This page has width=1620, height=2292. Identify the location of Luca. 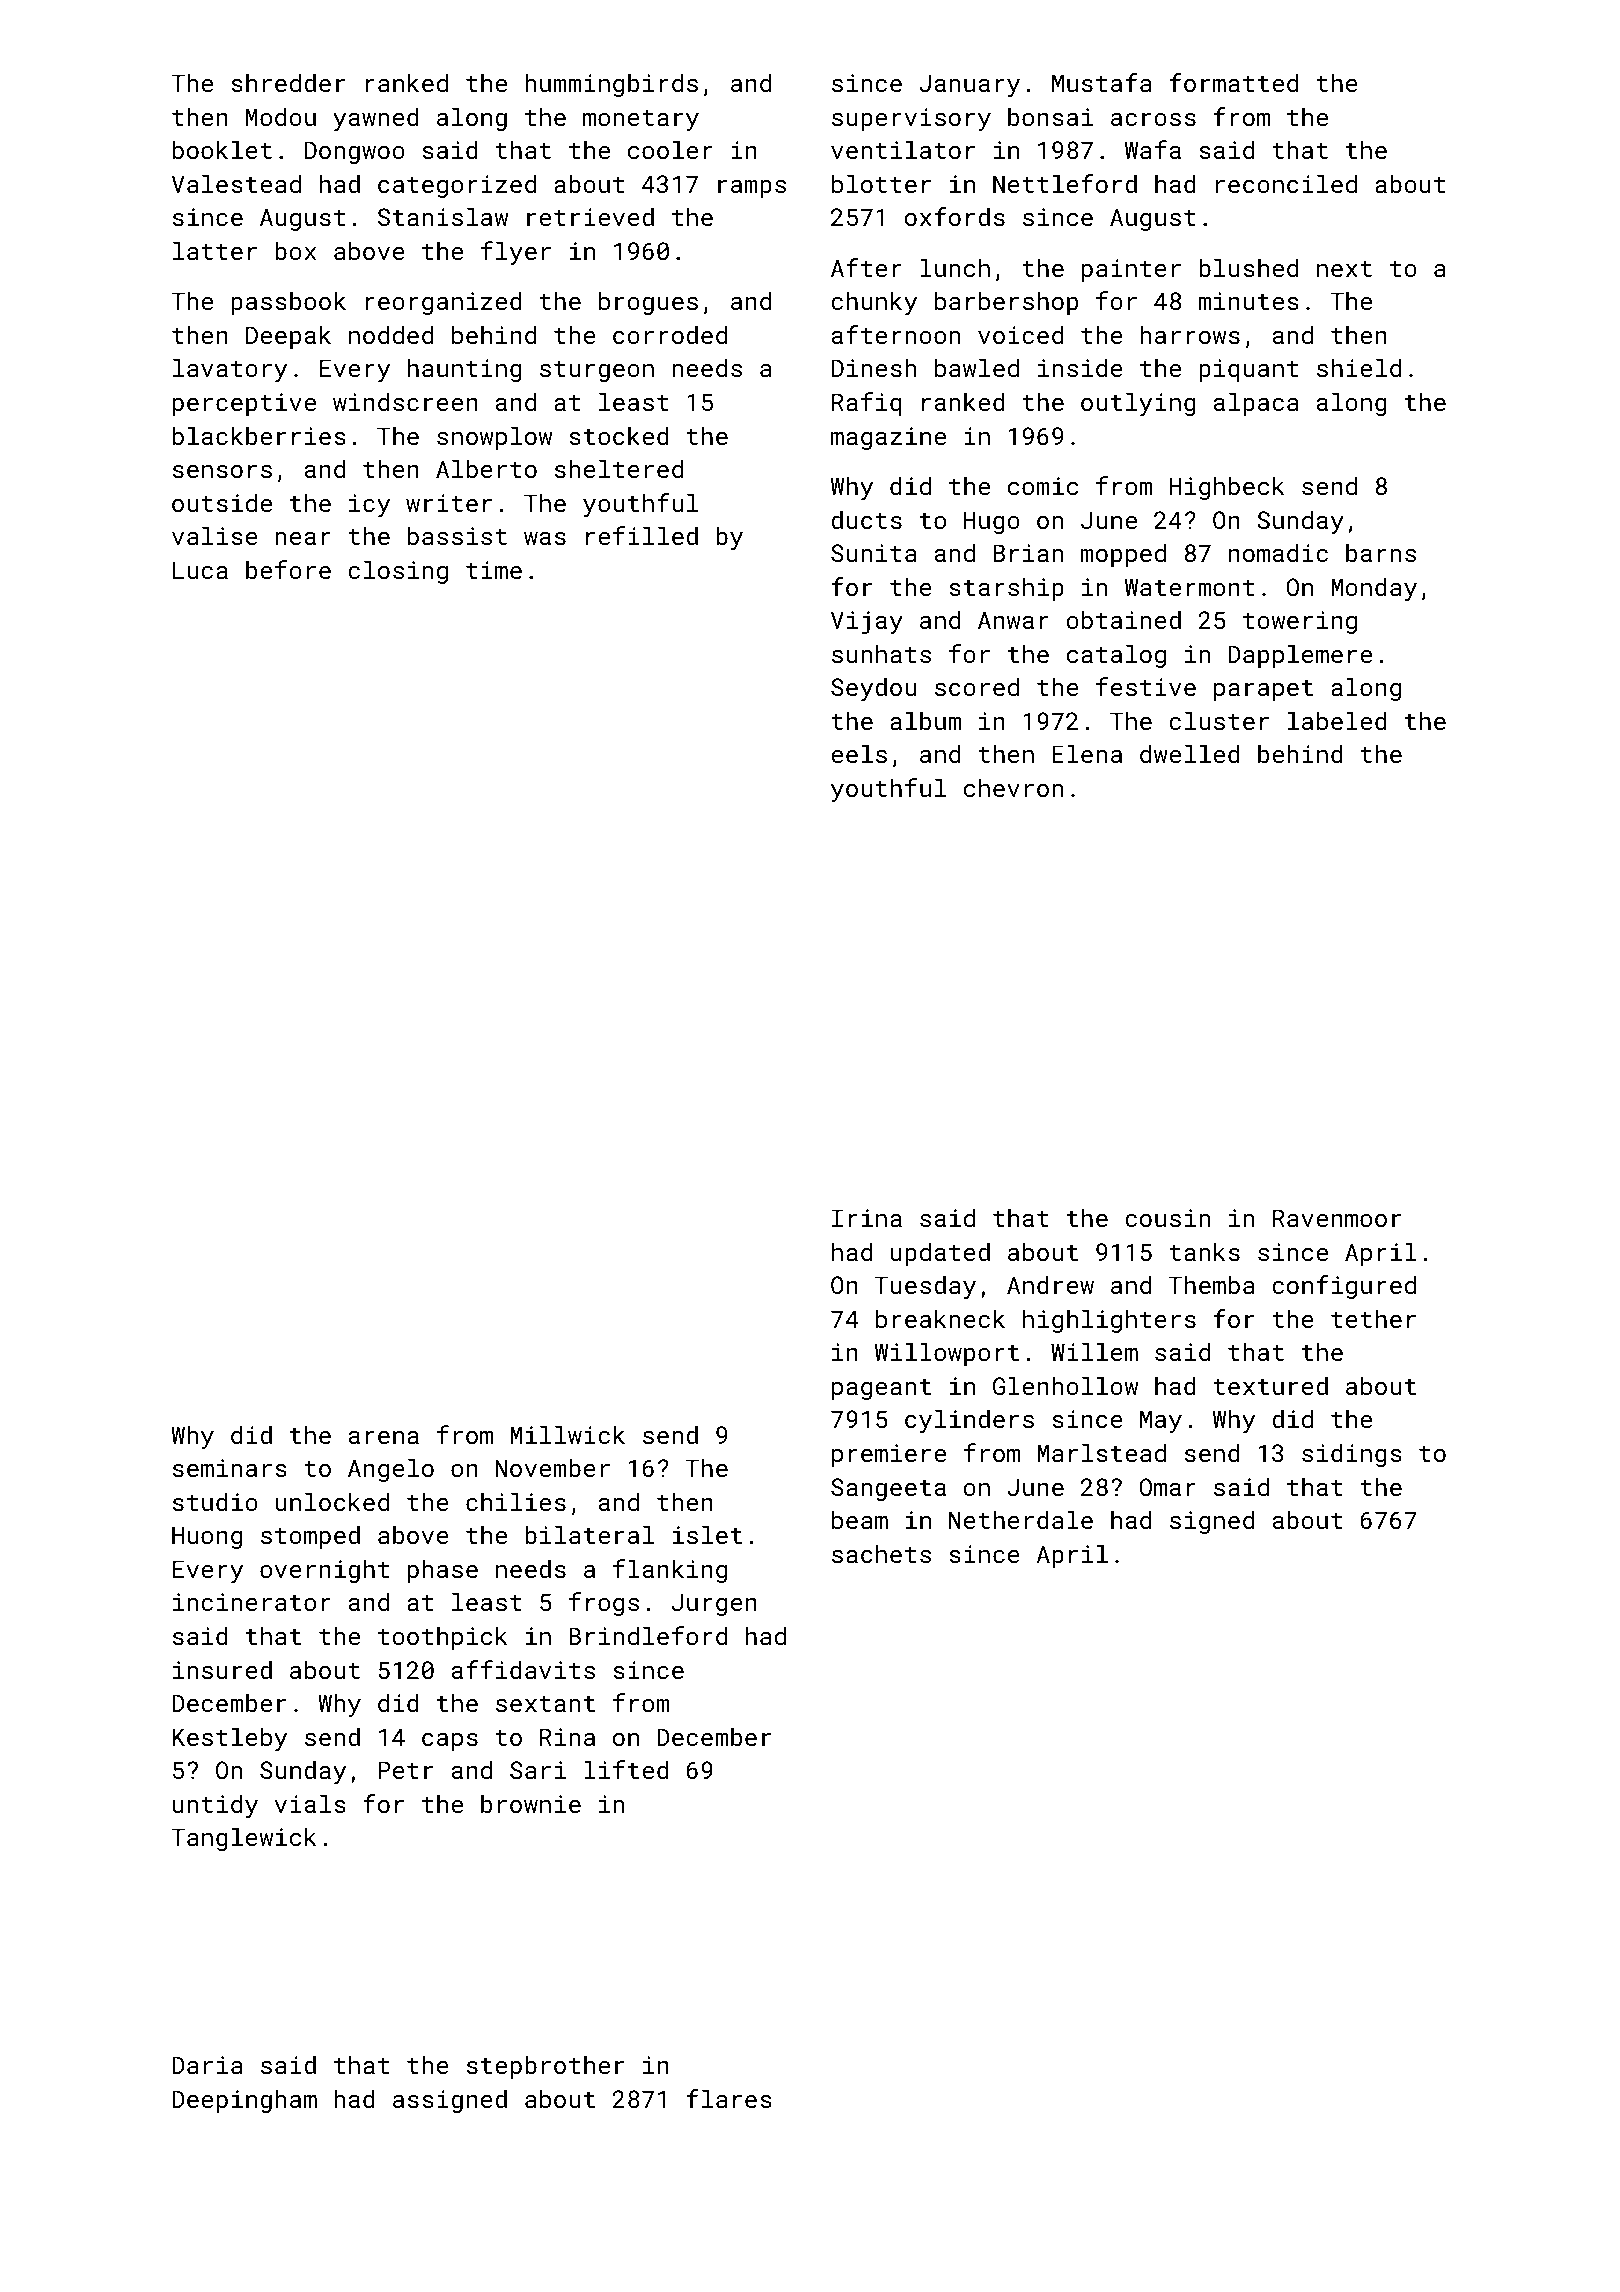
(200, 570).
